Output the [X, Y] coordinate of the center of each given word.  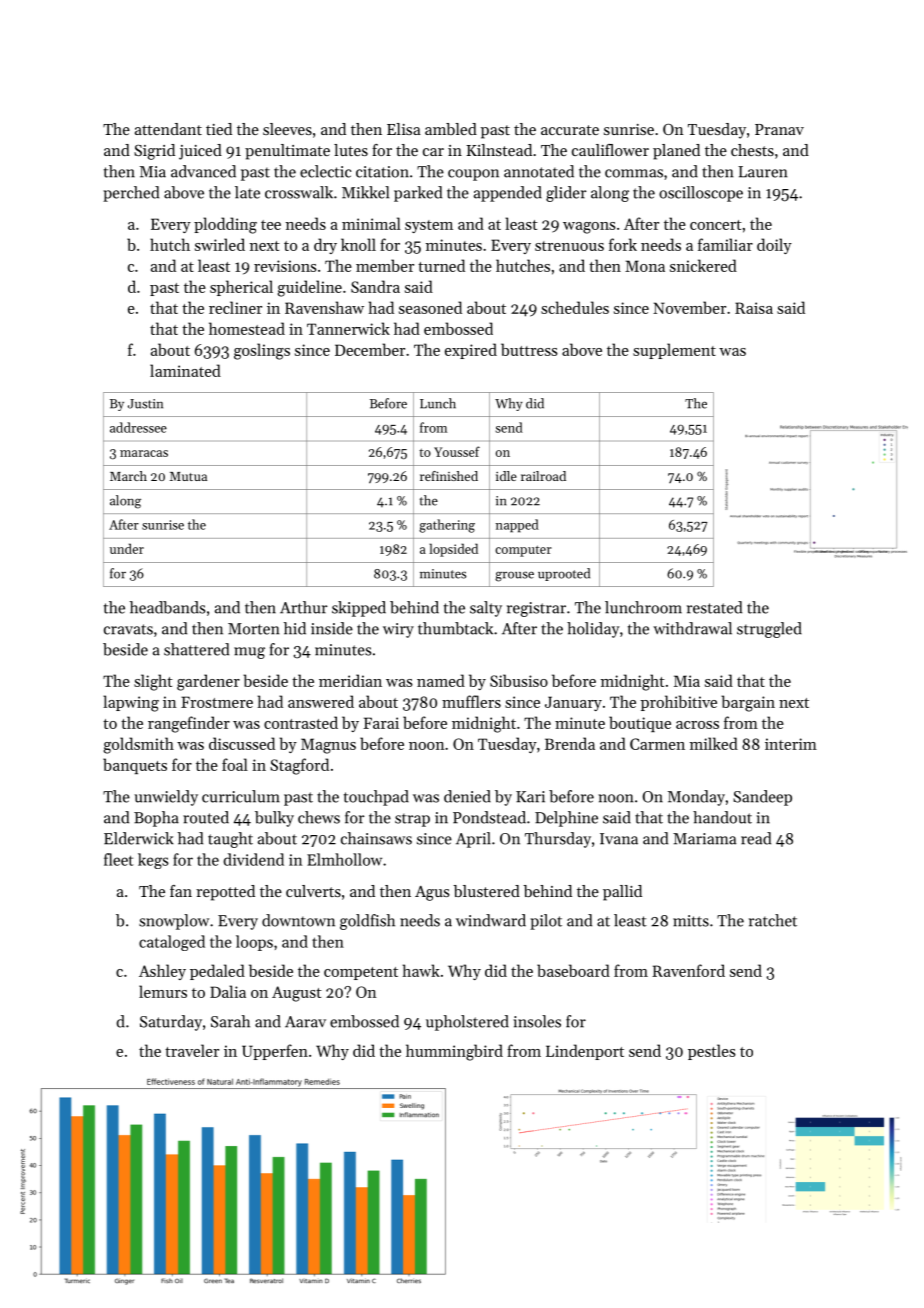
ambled [451, 129]
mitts [691, 921]
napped [517, 526]
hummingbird [454, 1052]
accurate [570, 130]
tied [219, 129]
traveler [192, 1050]
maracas [144, 453]
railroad [543, 476]
